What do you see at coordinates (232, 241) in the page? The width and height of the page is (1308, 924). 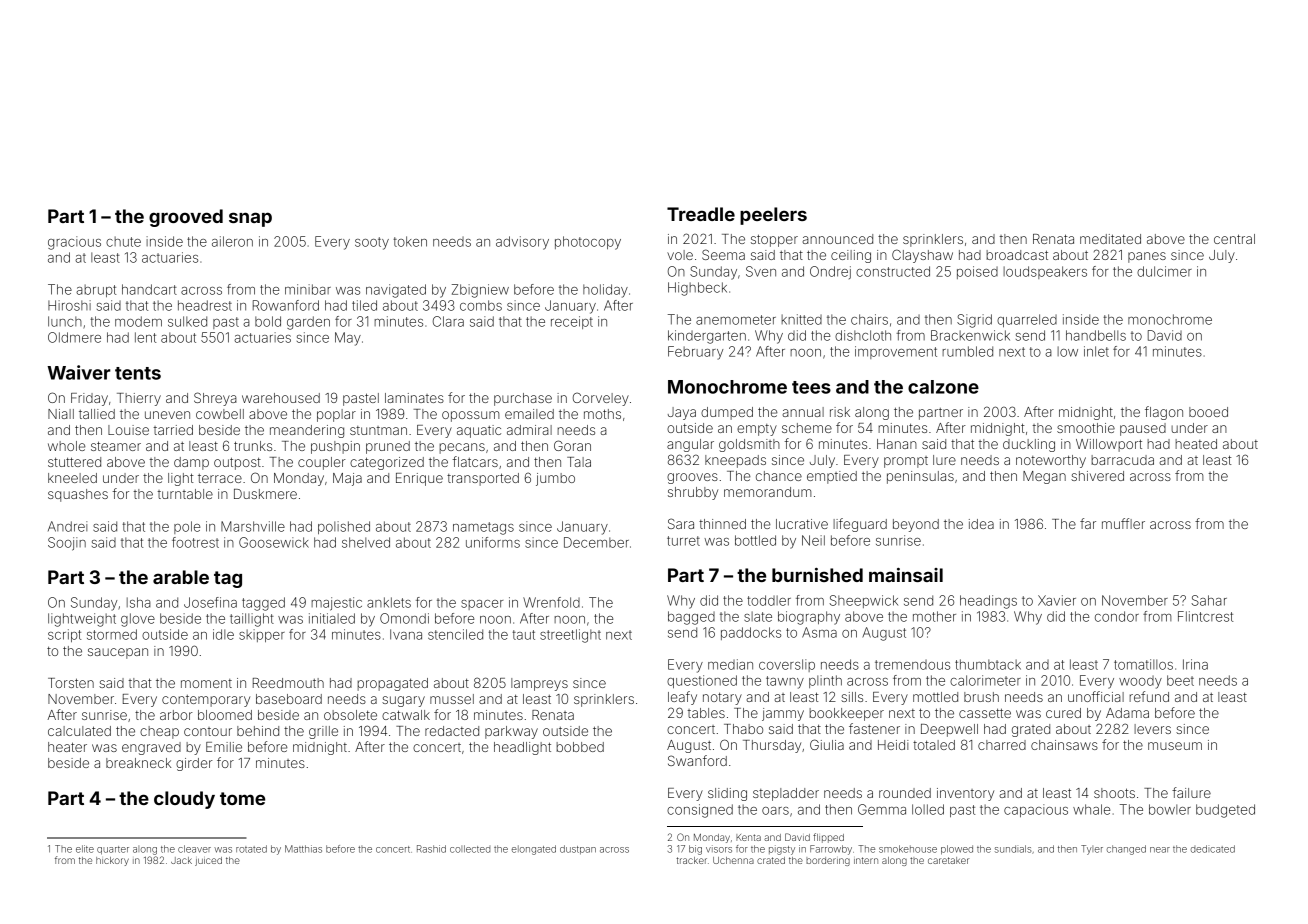 I see `aileron` at bounding box center [232, 241].
